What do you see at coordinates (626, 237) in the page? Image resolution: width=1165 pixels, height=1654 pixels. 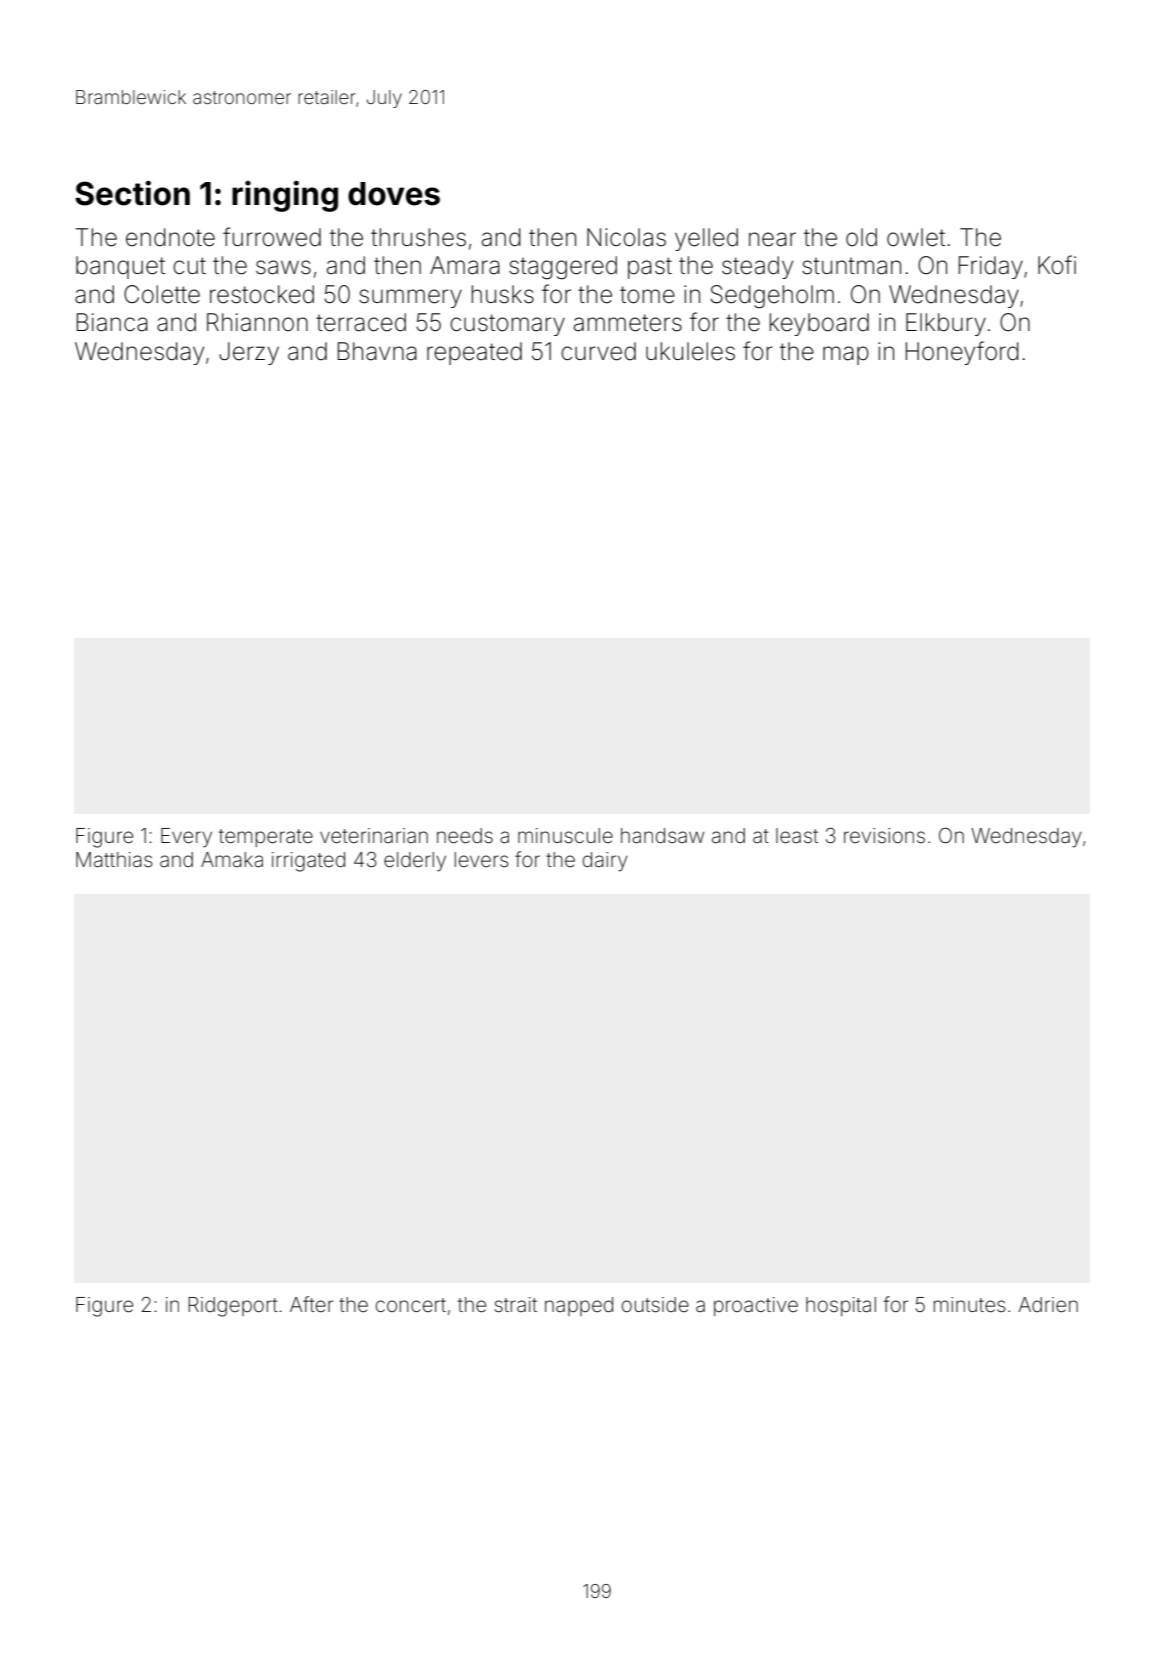 I see `Nicolas` at bounding box center [626, 237].
